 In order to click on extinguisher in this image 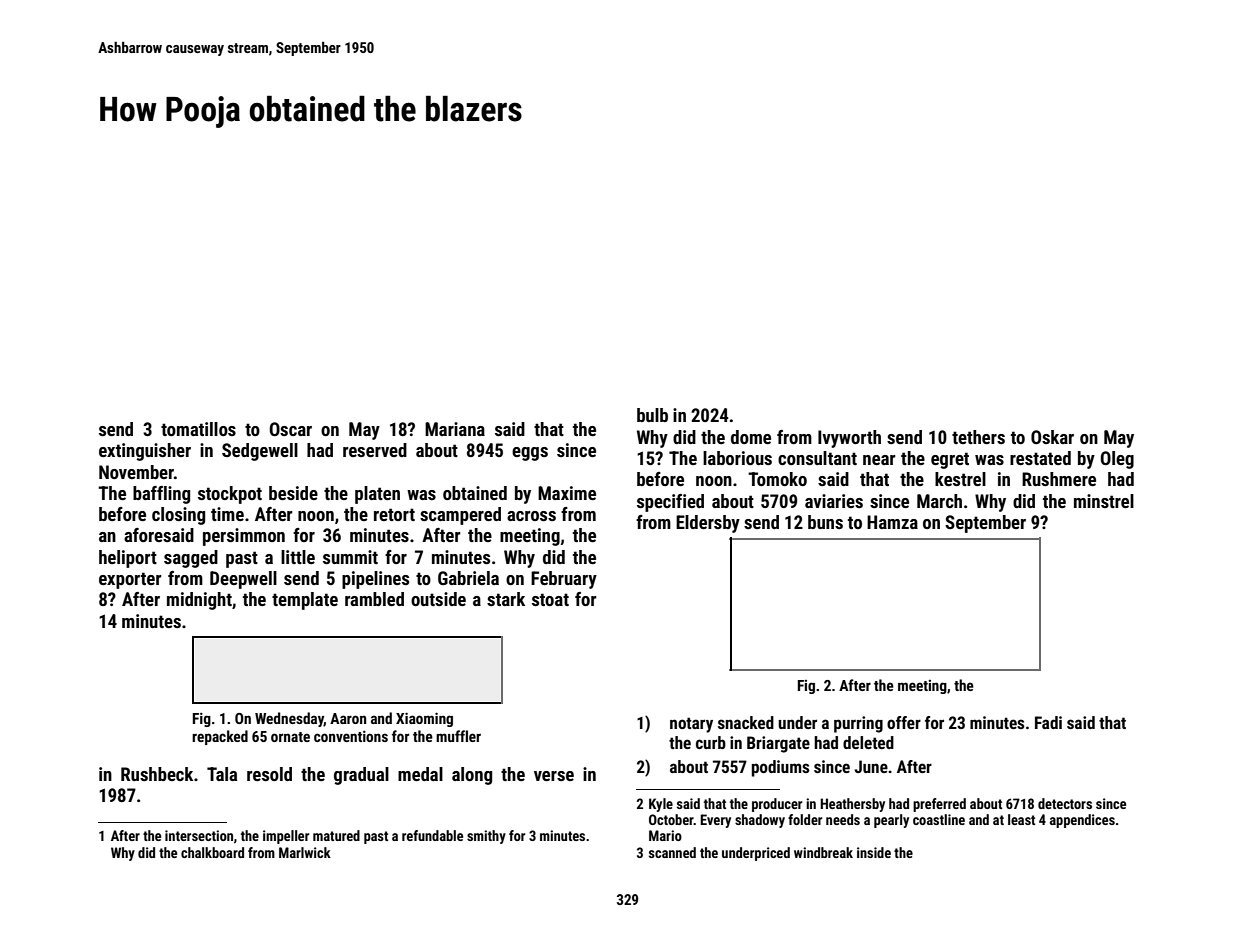, I will do `click(145, 452)`.
